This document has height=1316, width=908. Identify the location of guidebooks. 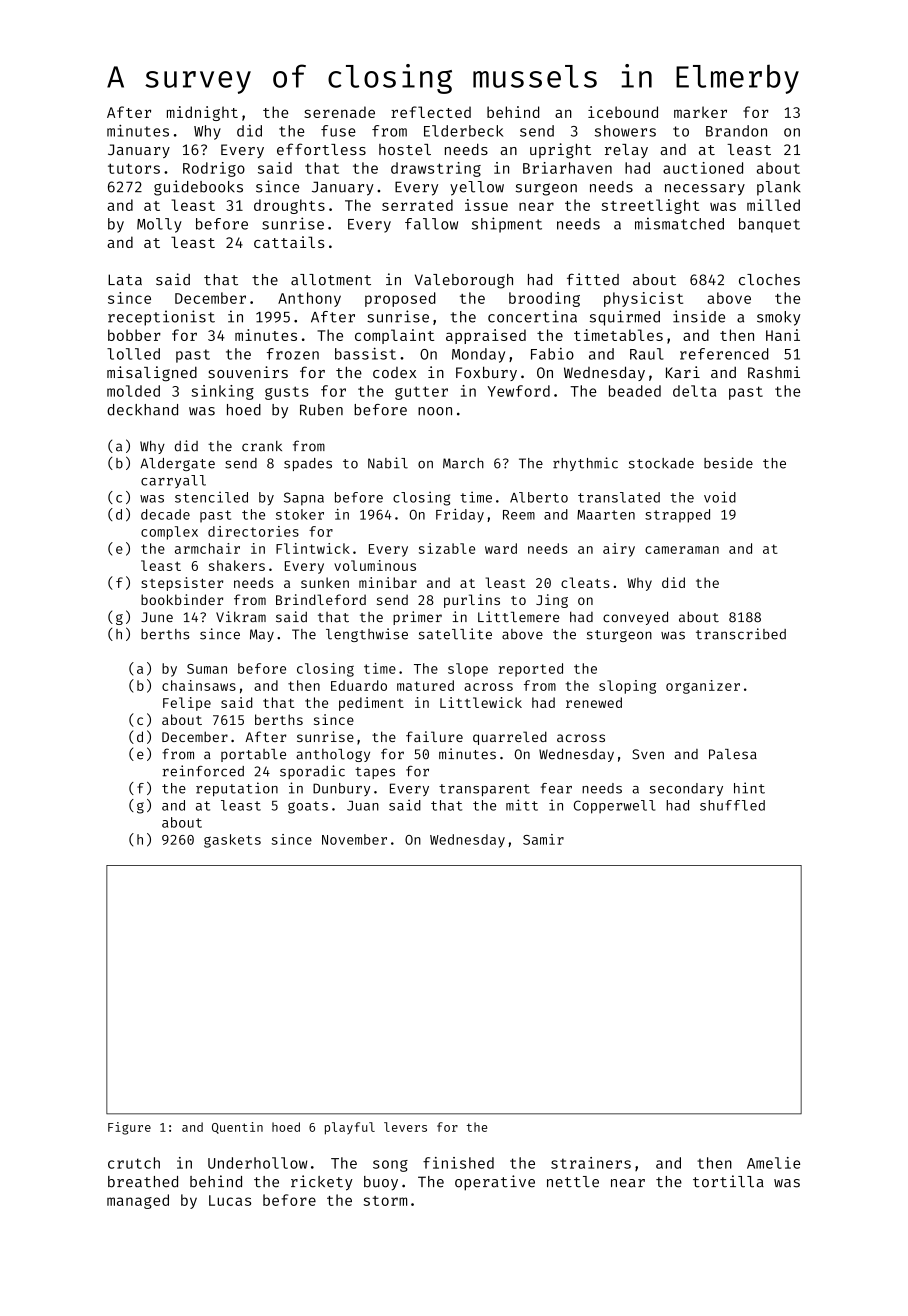
(198, 188).
